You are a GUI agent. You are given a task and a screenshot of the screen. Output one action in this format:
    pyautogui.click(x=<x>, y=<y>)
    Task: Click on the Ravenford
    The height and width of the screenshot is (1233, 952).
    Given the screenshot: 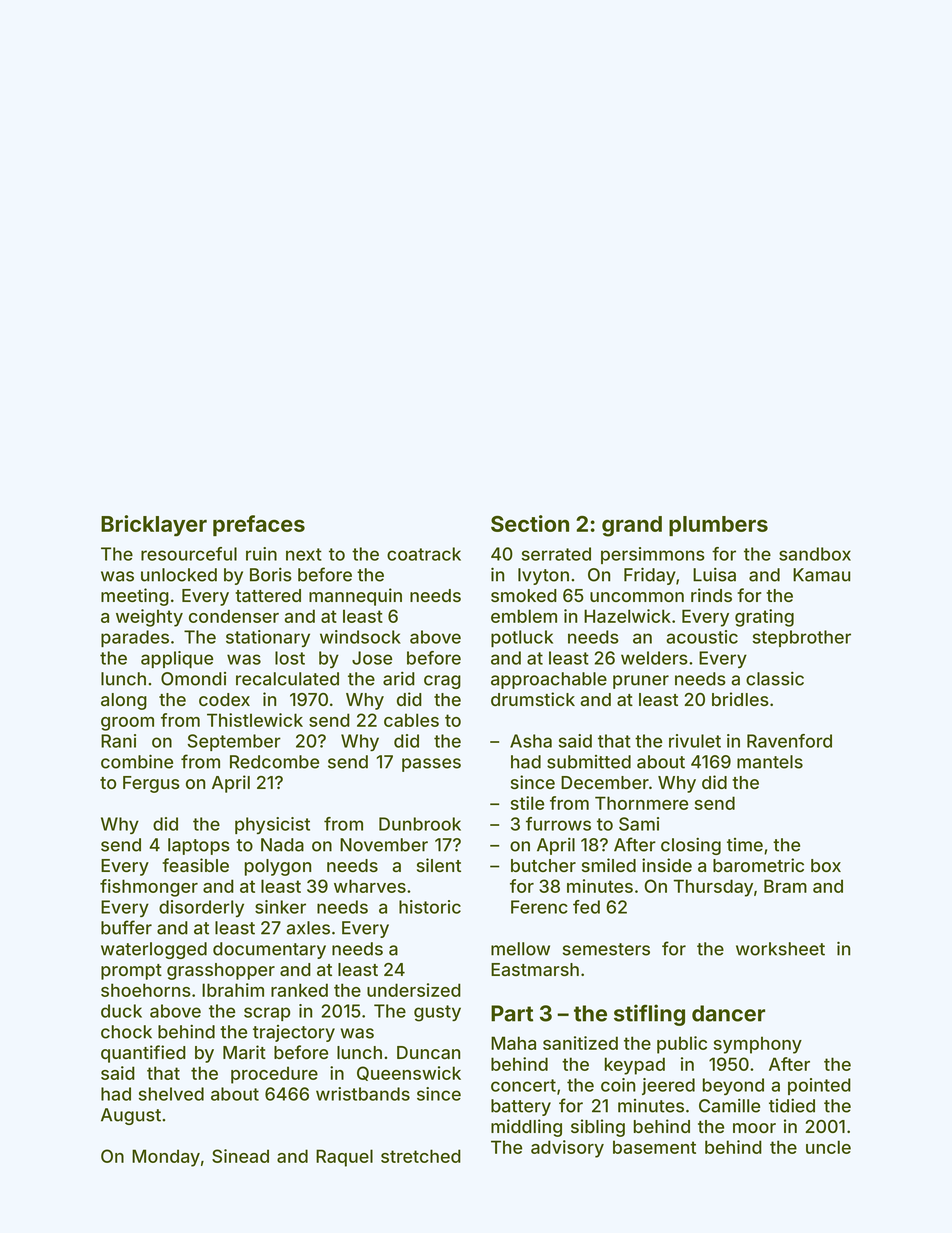 What is the action you would take?
    pyautogui.click(x=789, y=741)
